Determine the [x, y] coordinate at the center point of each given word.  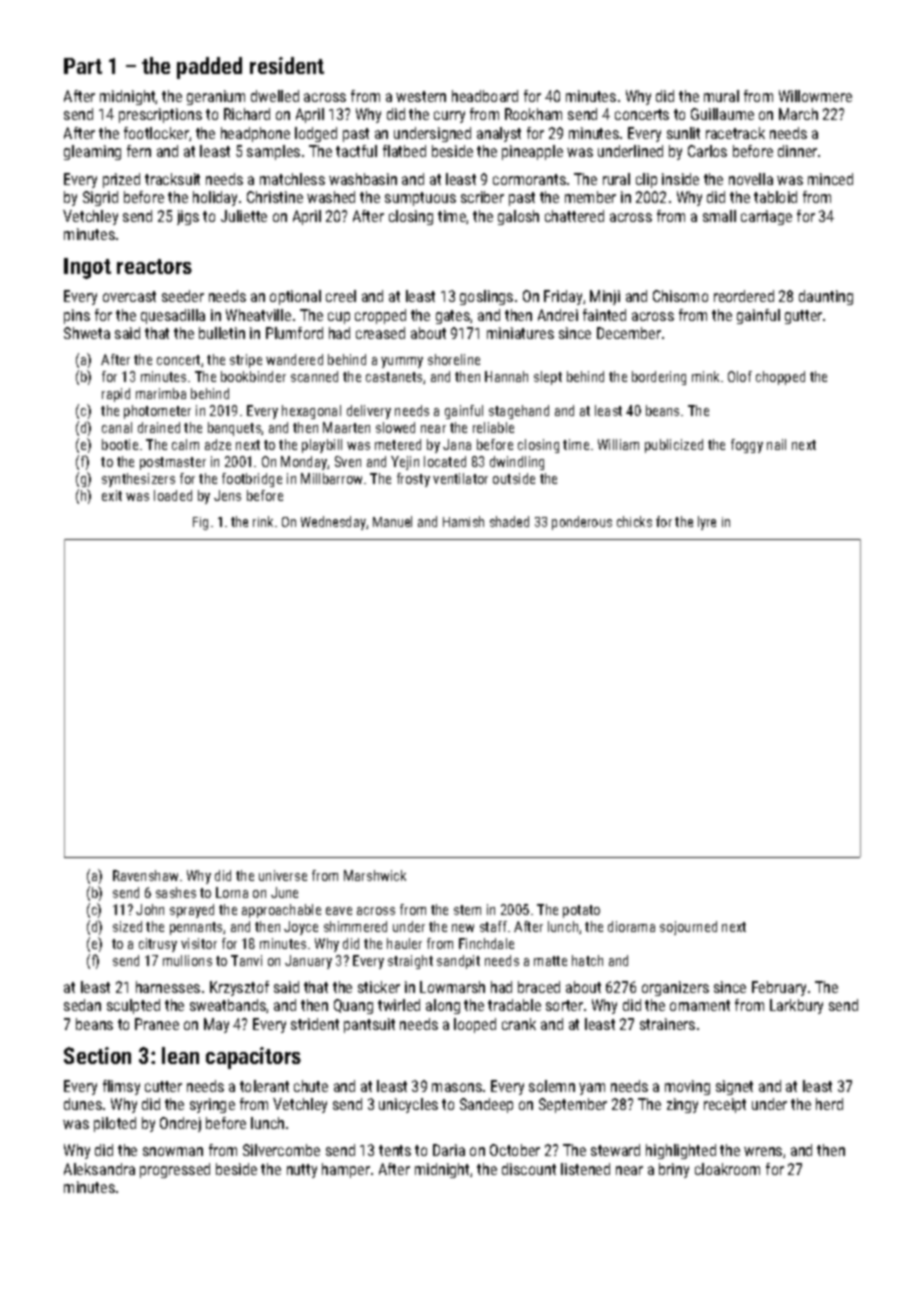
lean [180, 1055]
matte [550, 961]
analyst [499, 134]
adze [218, 444]
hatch [587, 960]
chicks [634, 521]
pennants [196, 928]
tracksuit [172, 179]
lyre [707, 523]
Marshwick [375, 875]
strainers [667, 1024]
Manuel [392, 521]
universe [283, 875]
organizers [675, 988]
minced [830, 179]
